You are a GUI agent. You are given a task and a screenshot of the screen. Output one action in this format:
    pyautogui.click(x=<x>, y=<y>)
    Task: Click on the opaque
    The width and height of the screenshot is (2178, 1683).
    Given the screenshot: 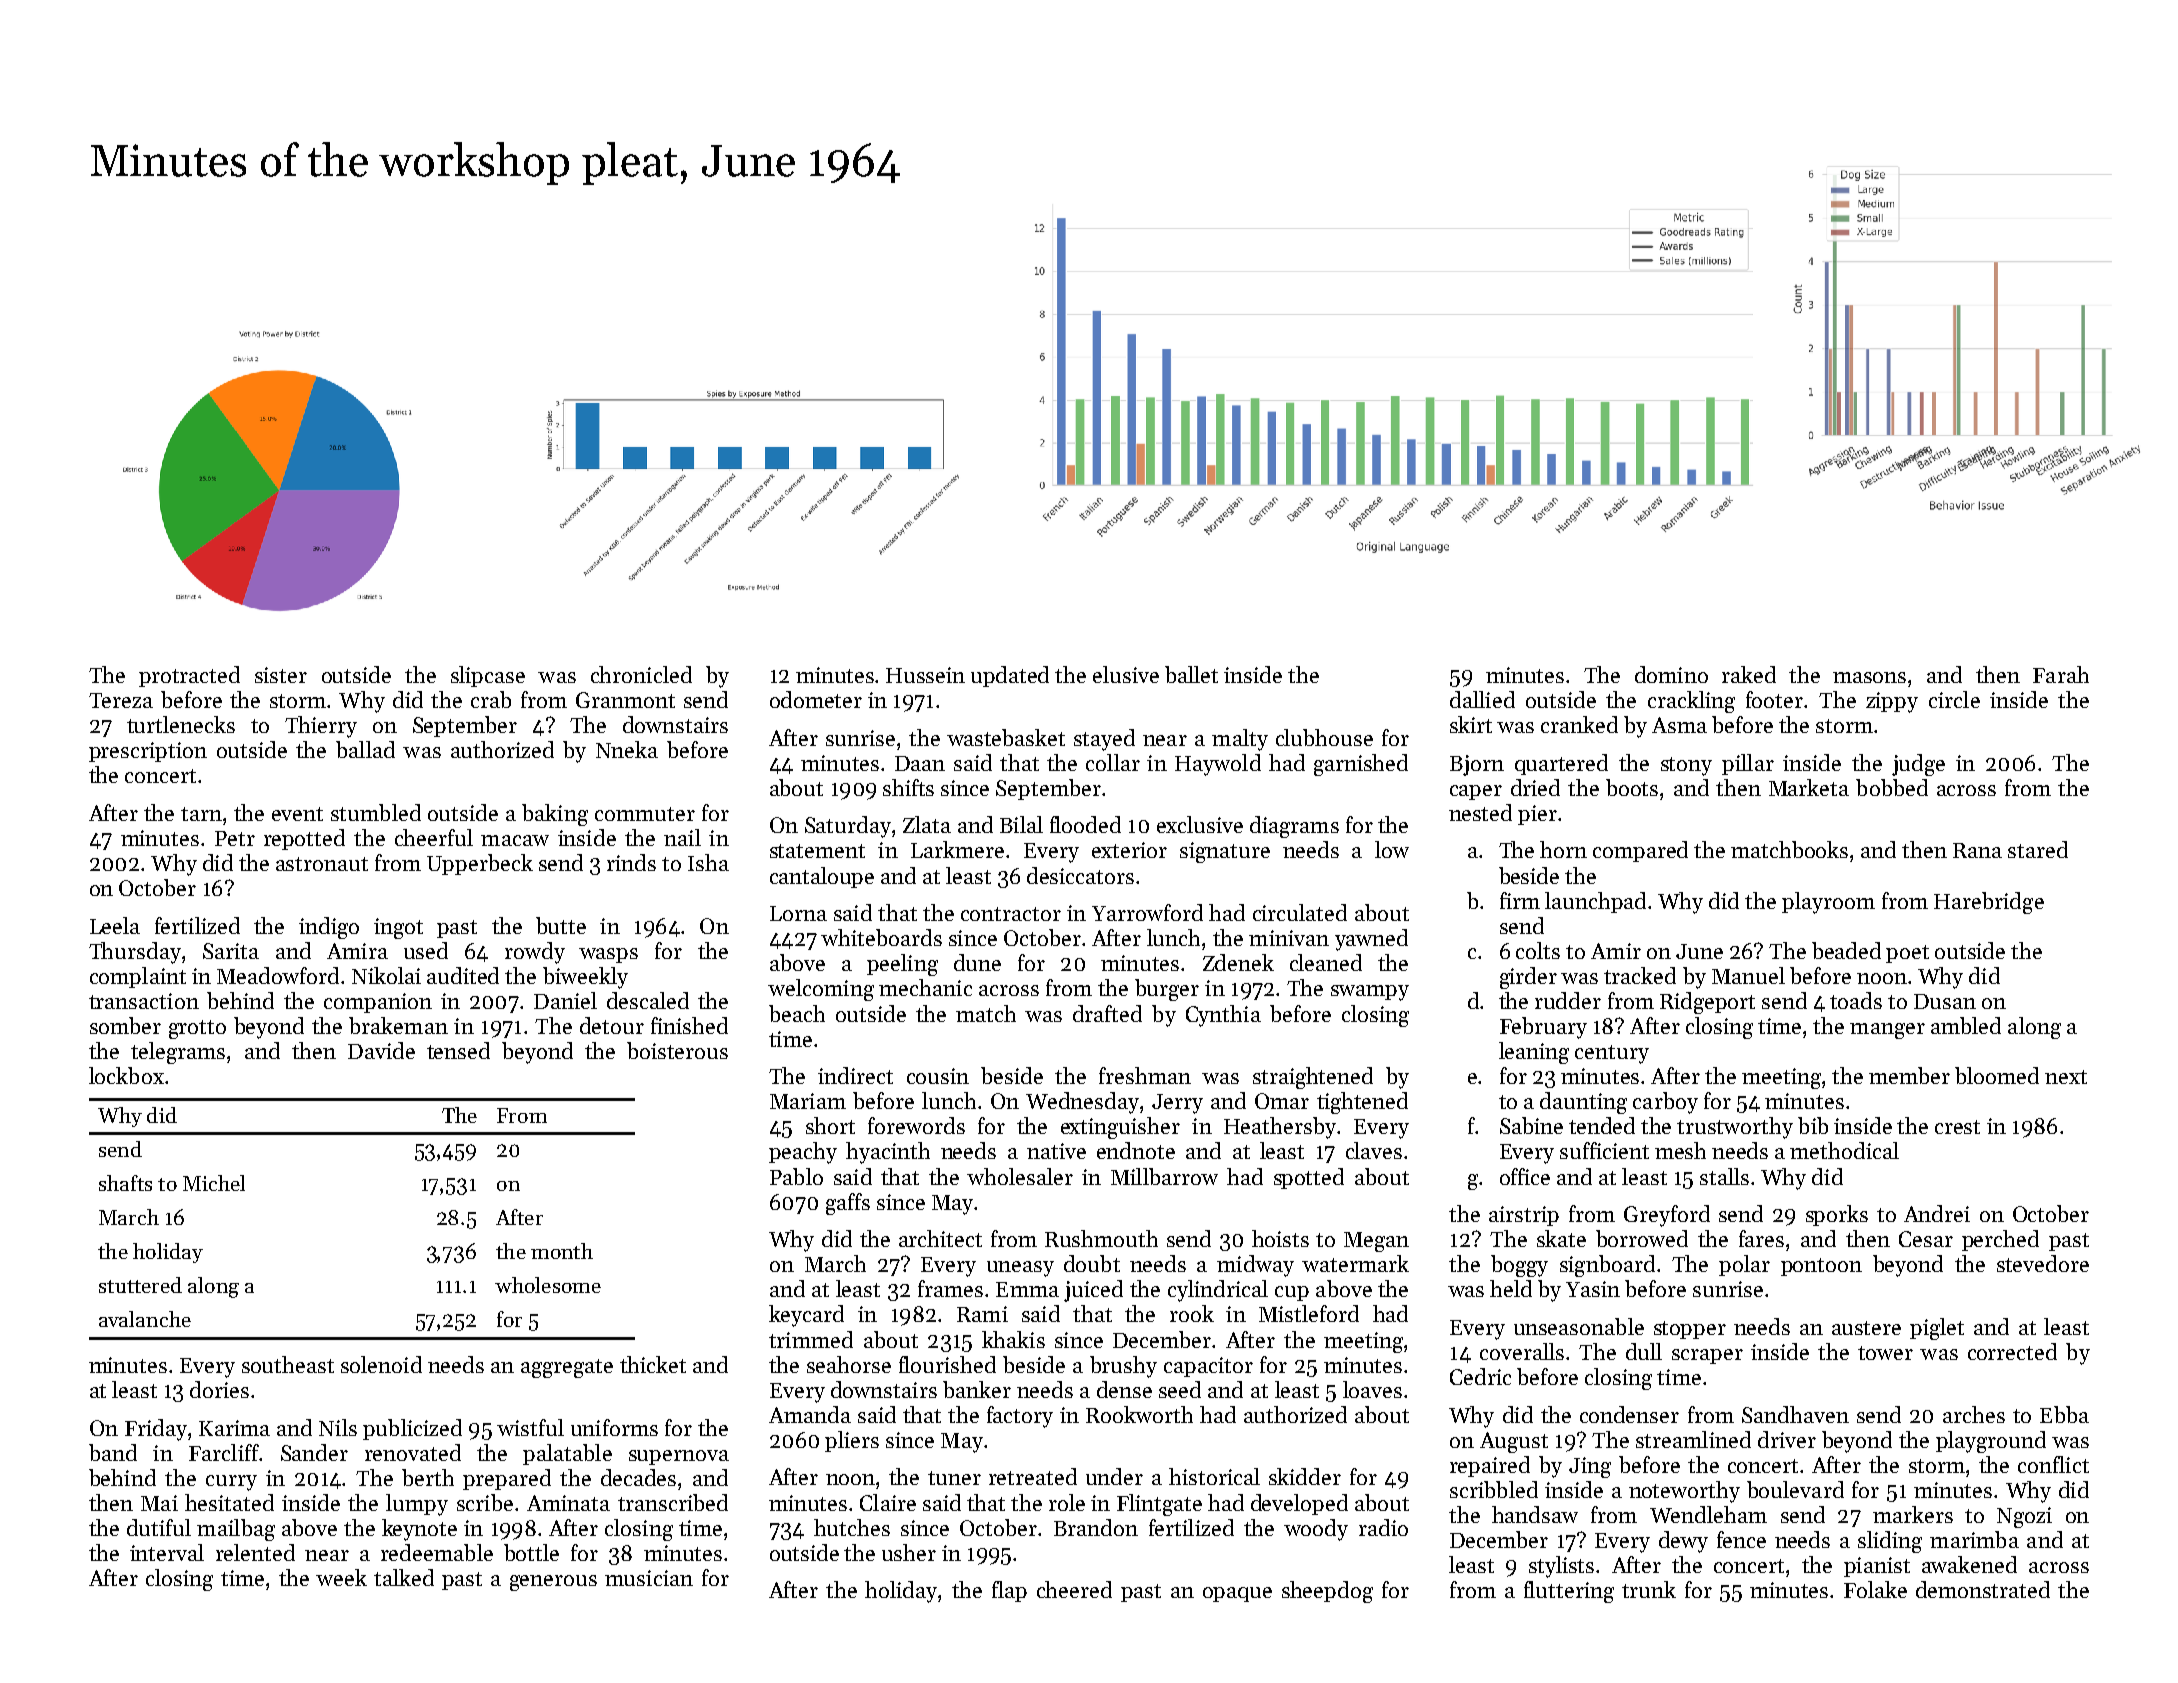 What is the action you would take?
    pyautogui.click(x=1237, y=1594)
